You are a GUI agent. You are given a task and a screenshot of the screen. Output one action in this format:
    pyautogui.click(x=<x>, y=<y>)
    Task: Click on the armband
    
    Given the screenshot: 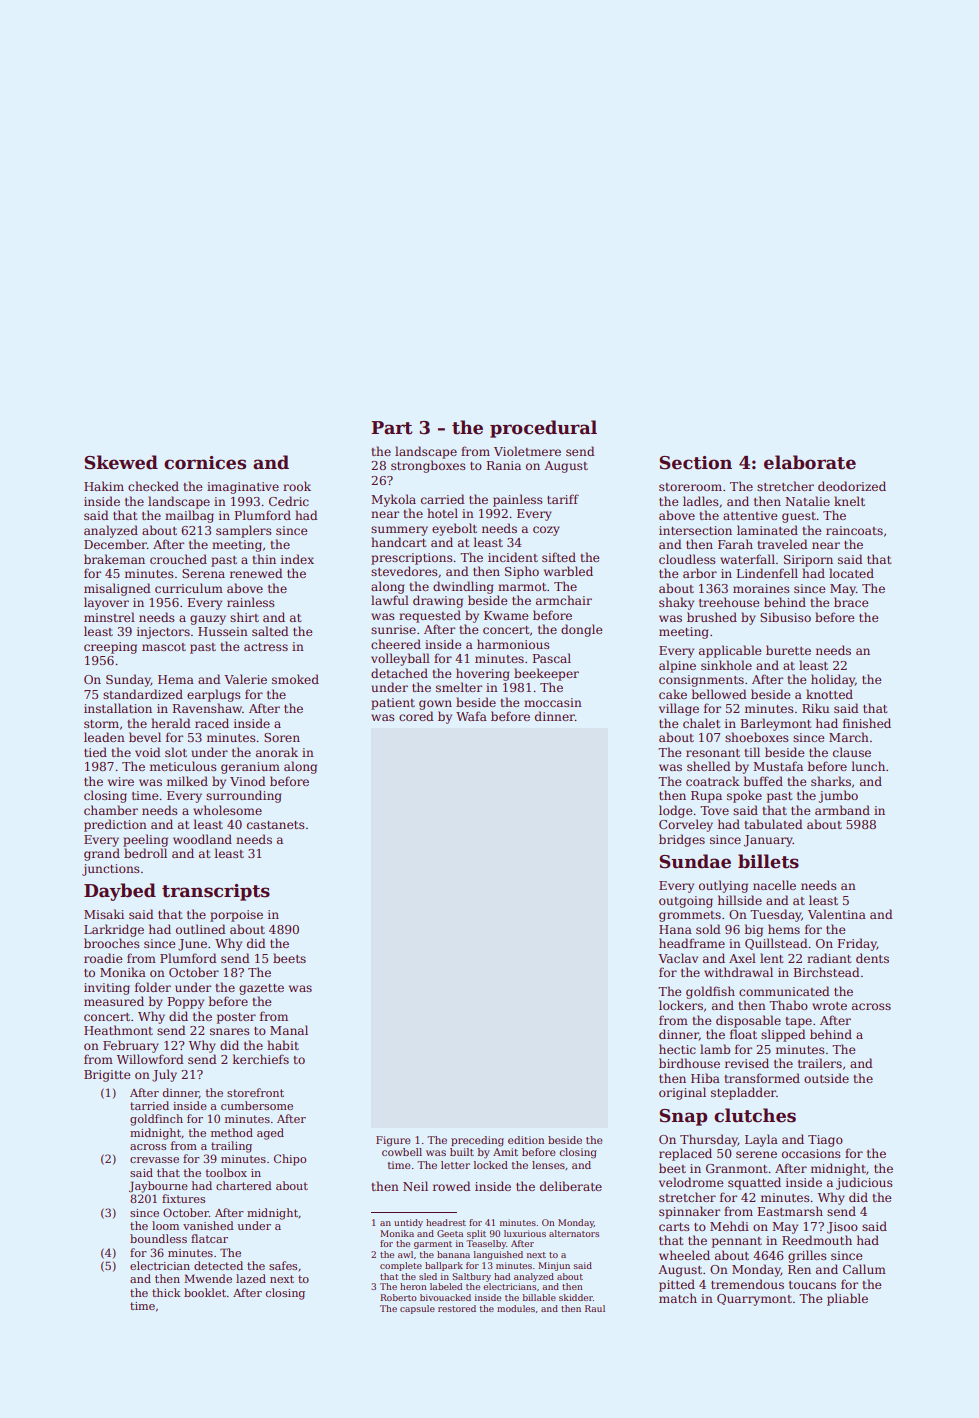 What is the action you would take?
    pyautogui.click(x=842, y=810)
